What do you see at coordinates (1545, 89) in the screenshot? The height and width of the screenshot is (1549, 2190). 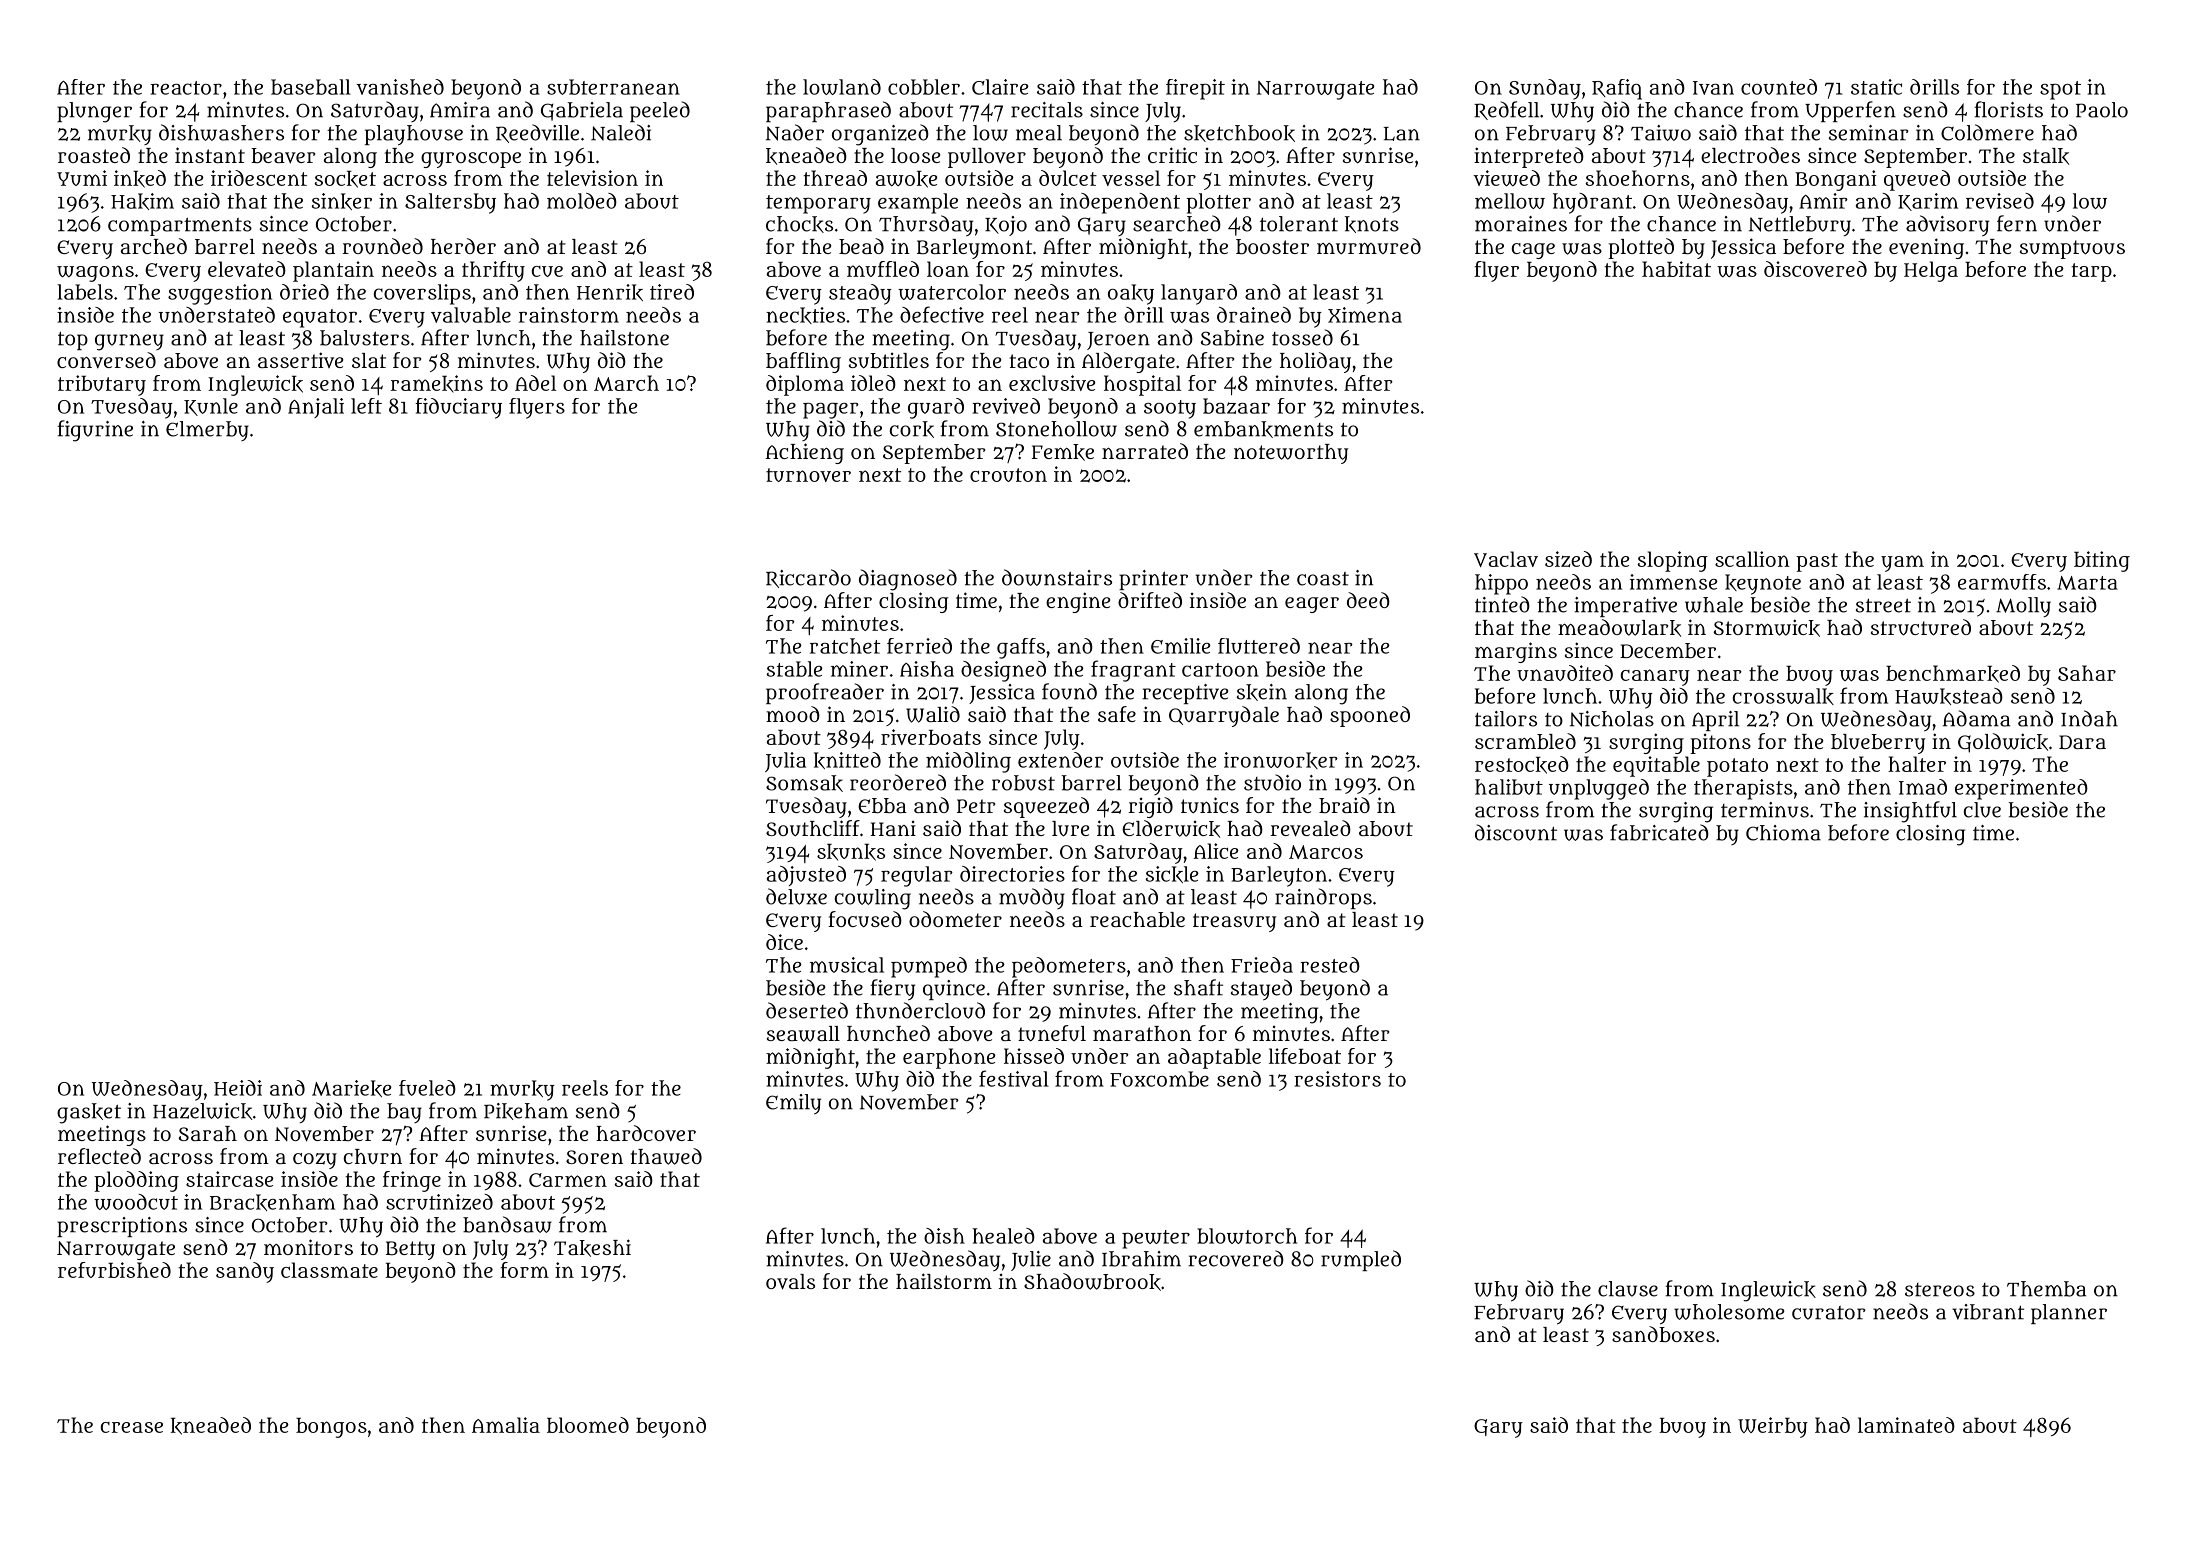 I see `Sunday` at bounding box center [1545, 89].
